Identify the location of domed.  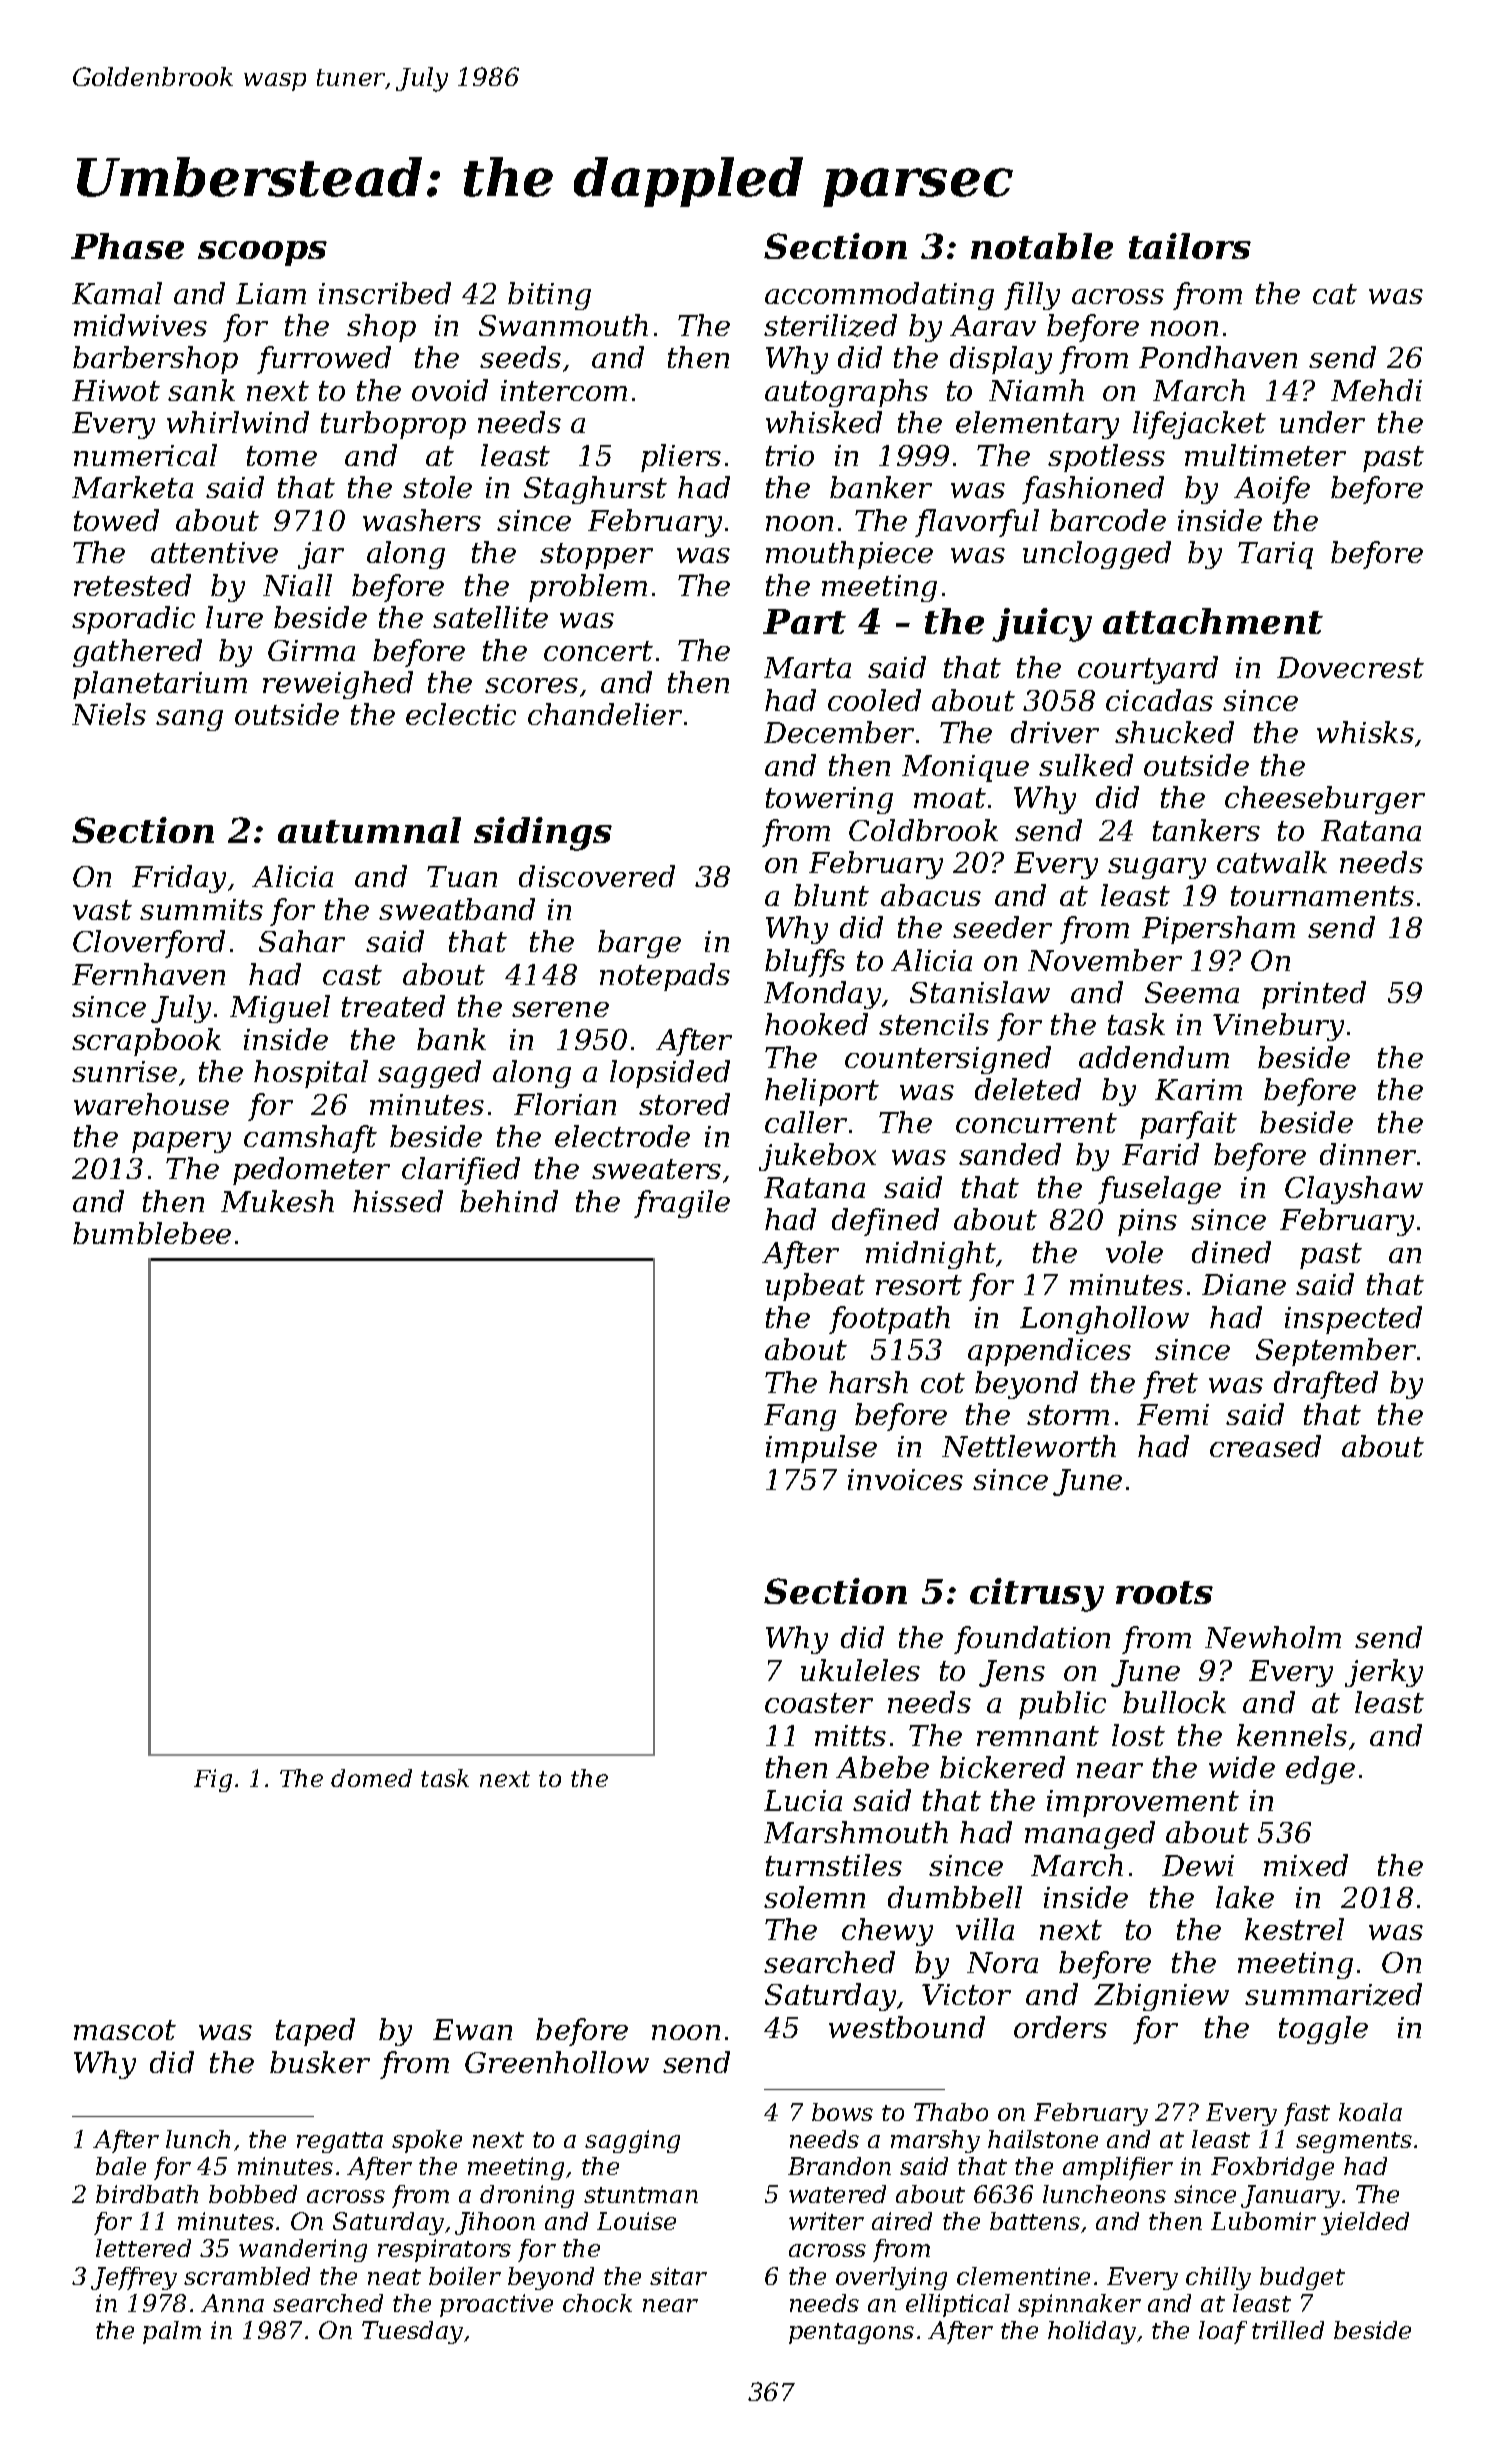
(371, 1778).
